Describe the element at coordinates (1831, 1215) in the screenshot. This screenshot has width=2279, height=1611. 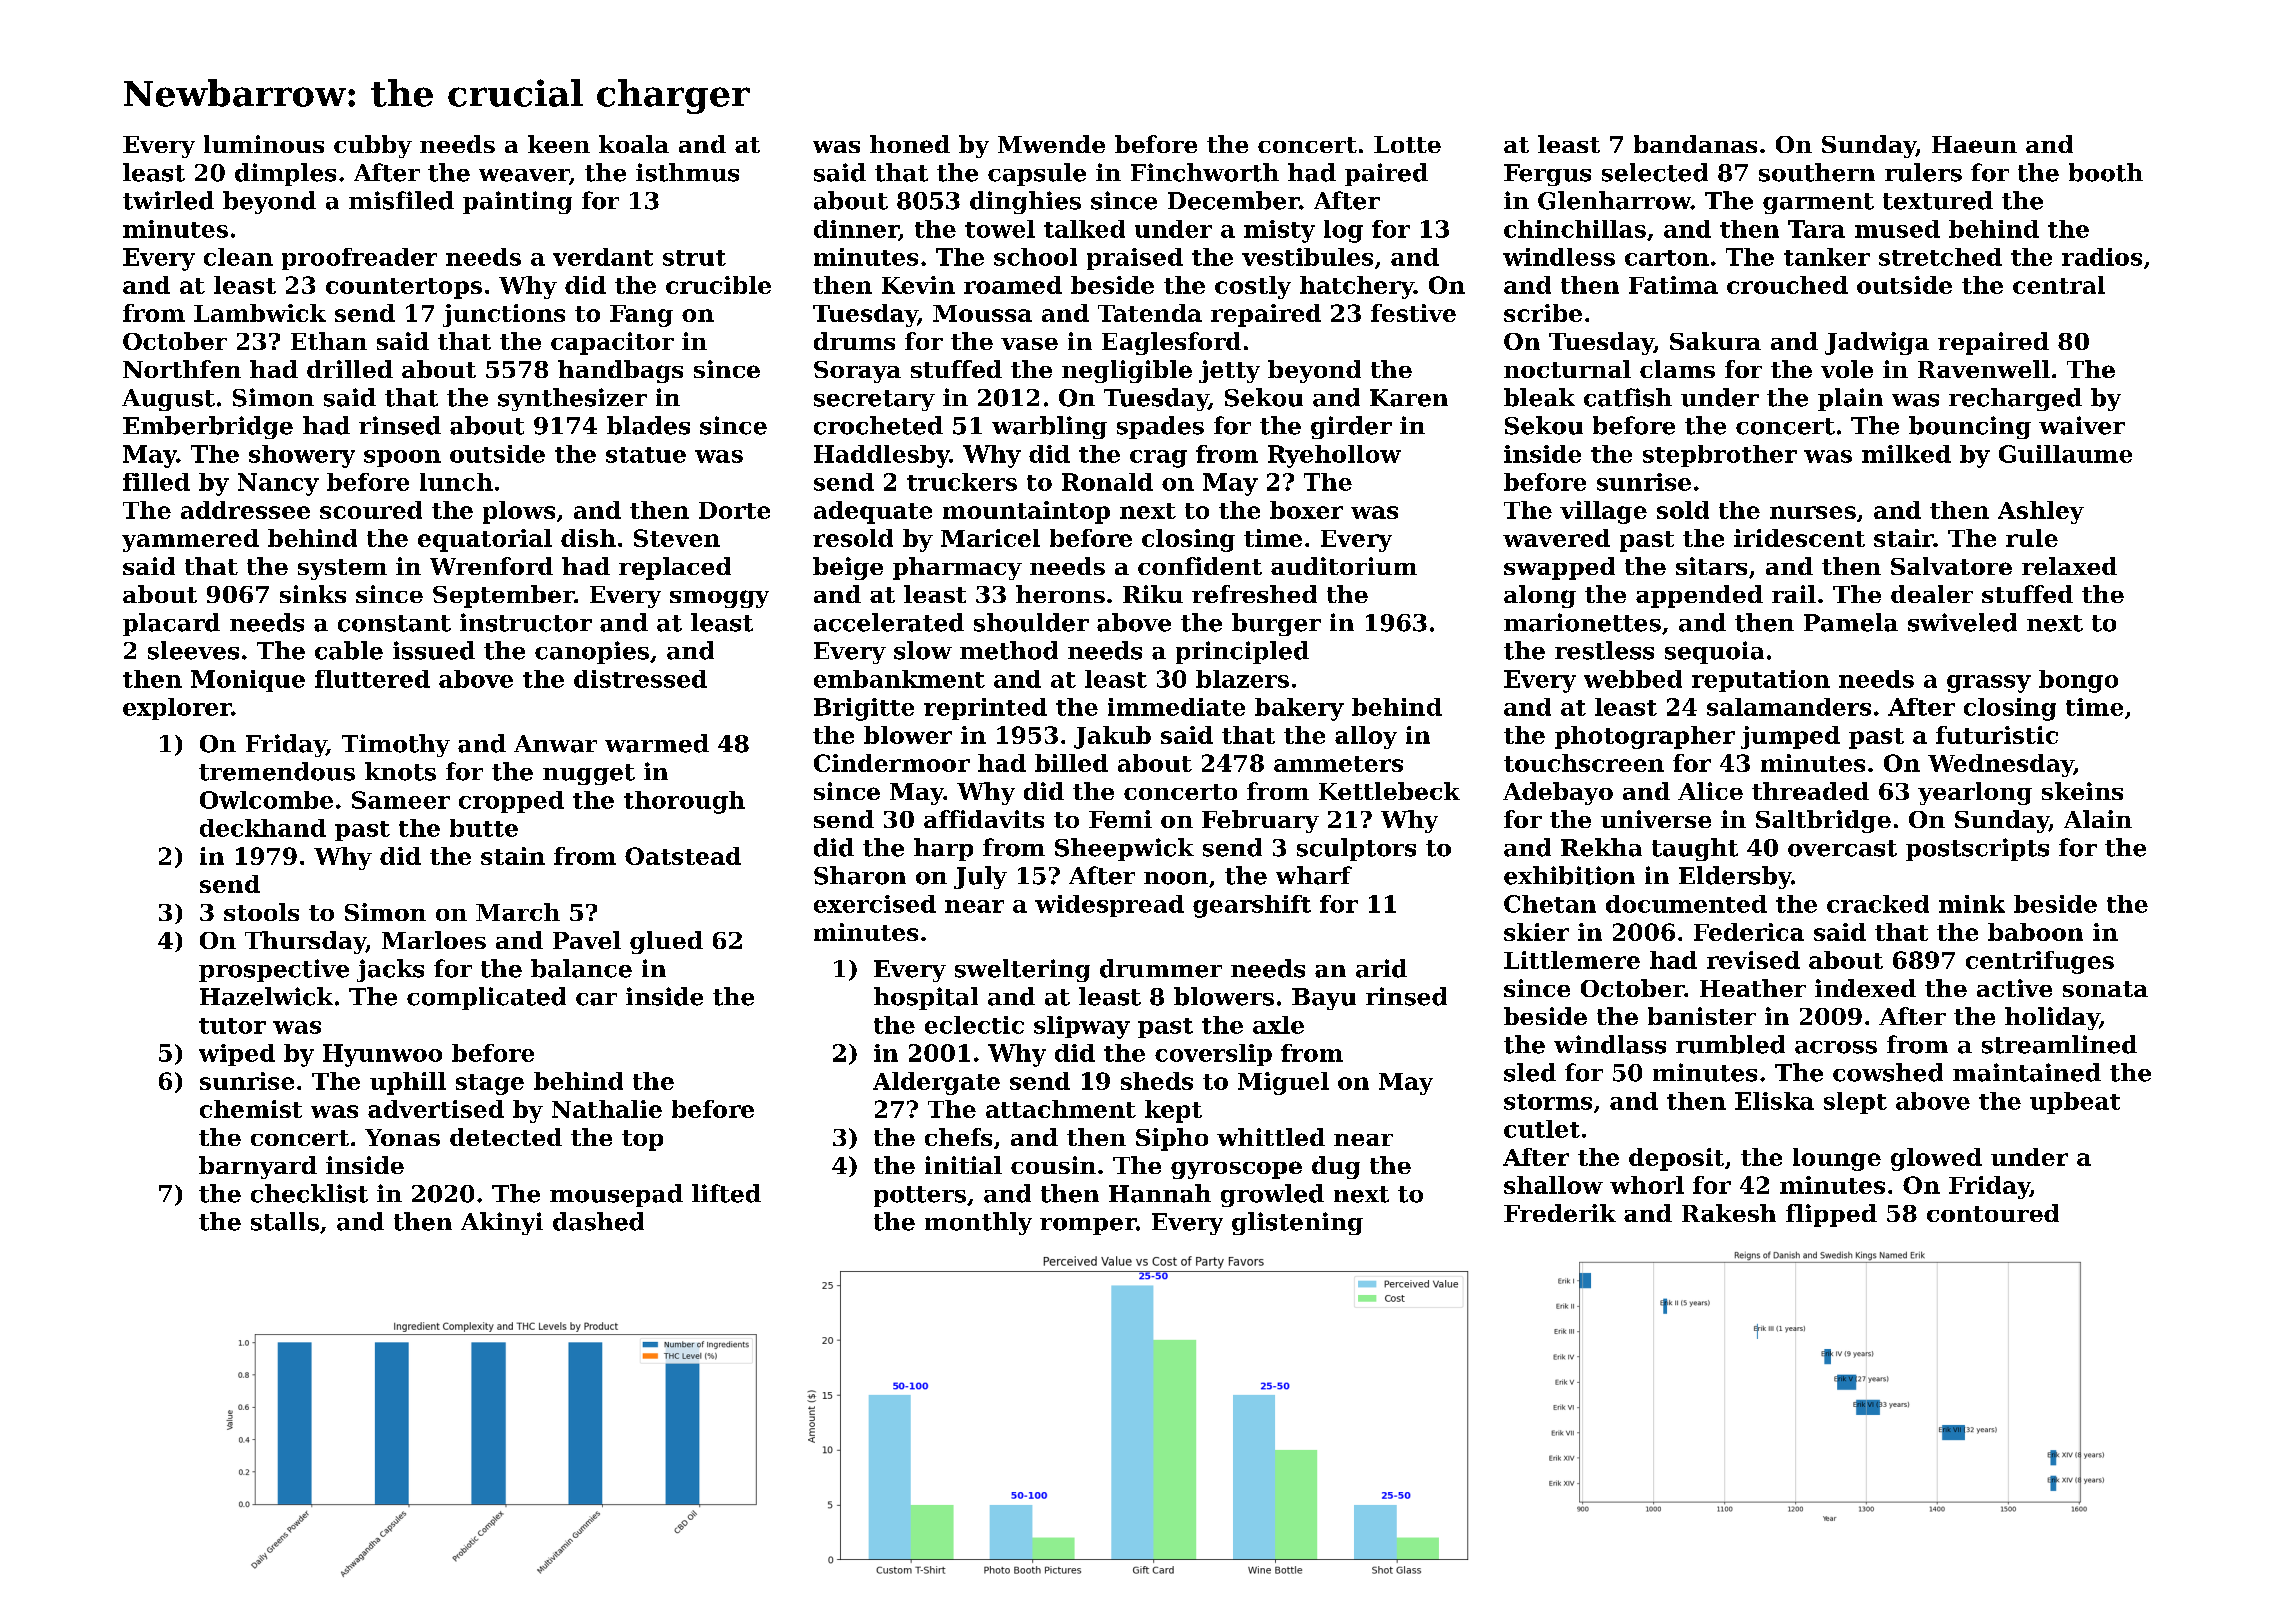
I see `flipped` at that location.
